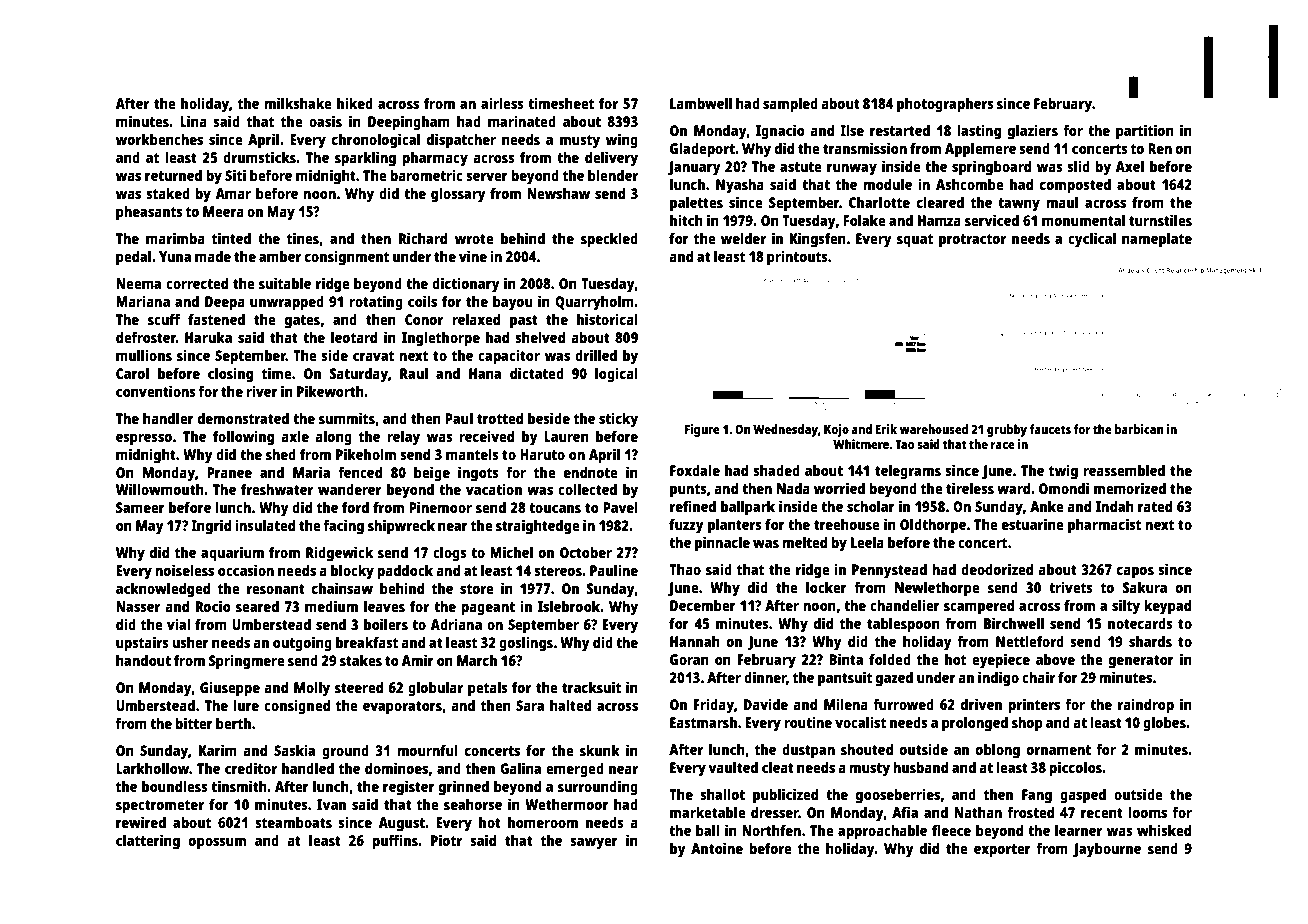  Describe the element at coordinates (355, 103) in the screenshot. I see `hiked` at that location.
